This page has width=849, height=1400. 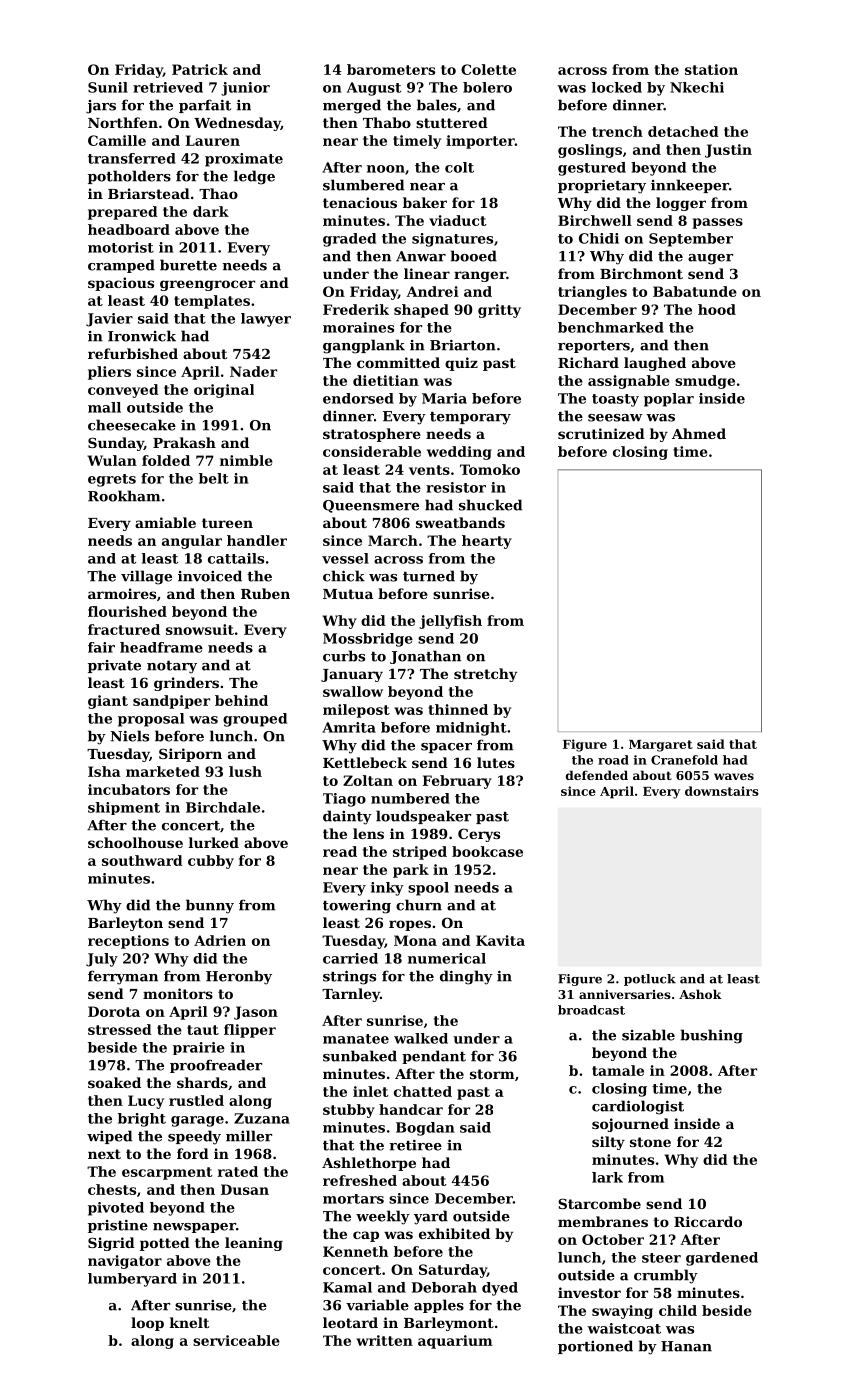 I want to click on Hanan, so click(x=686, y=1346).
